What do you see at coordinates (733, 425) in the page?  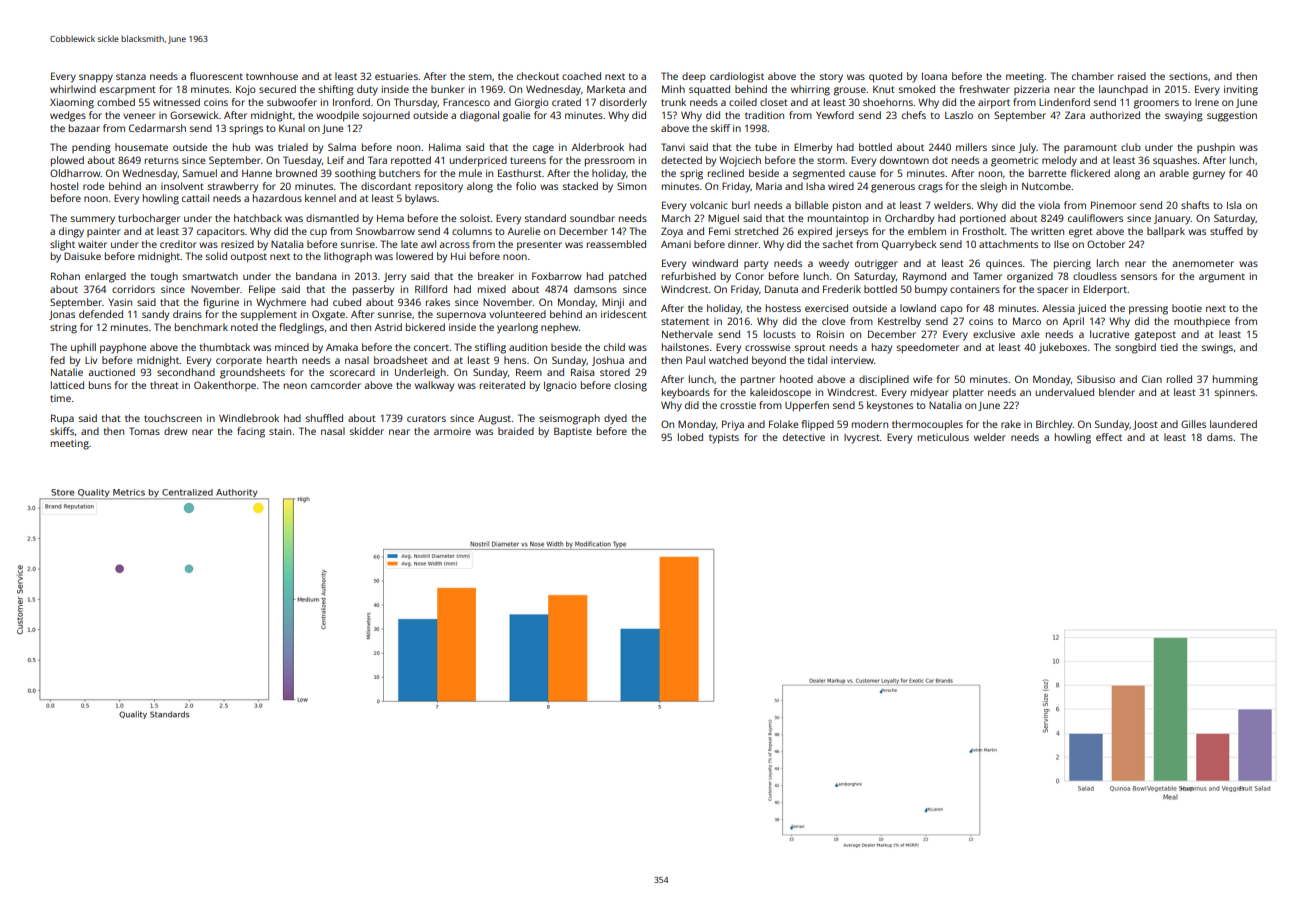 I see `Priya` at bounding box center [733, 425].
